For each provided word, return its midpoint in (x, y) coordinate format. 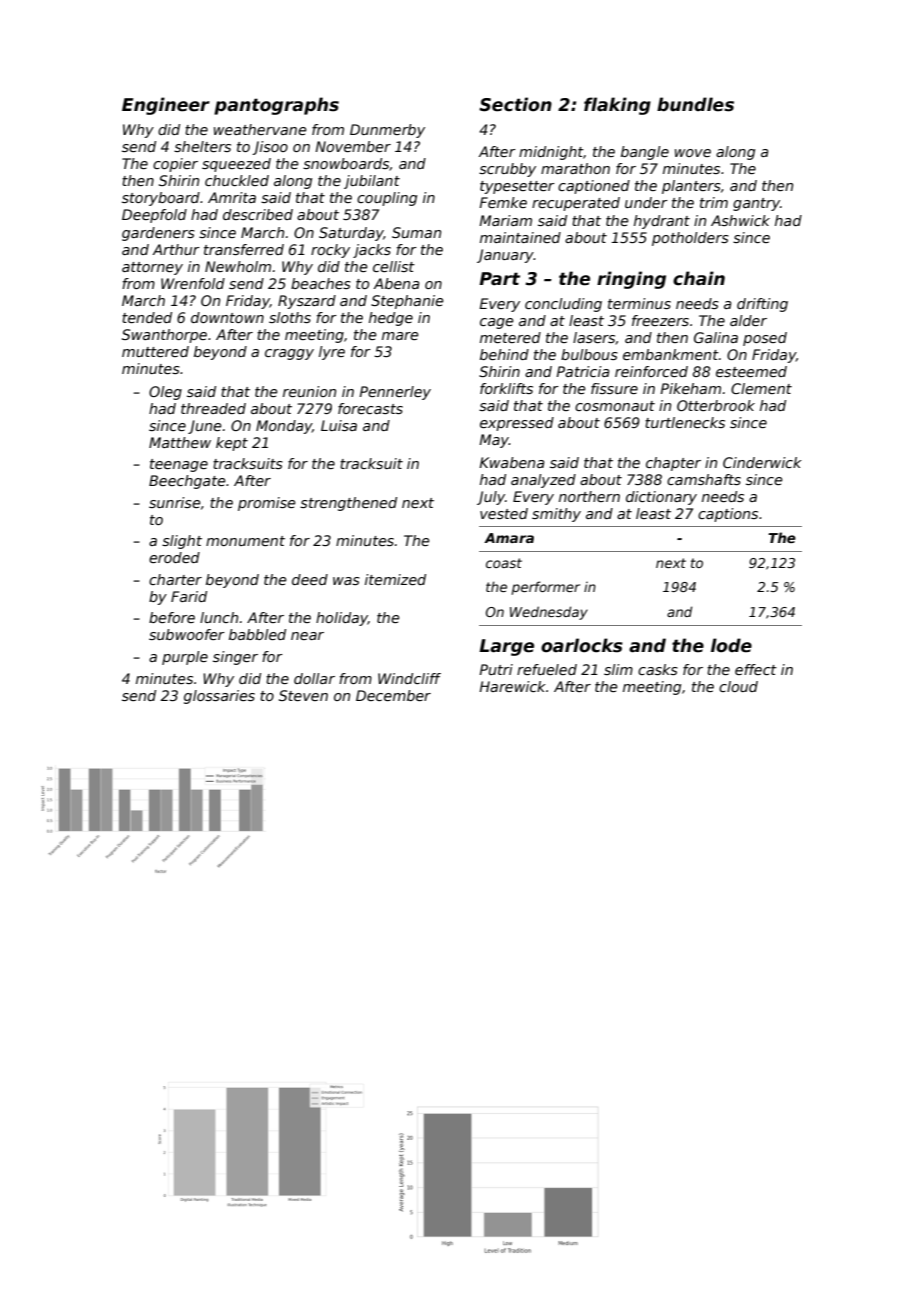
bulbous (589, 354)
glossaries (219, 697)
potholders (690, 239)
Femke (503, 202)
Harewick (512, 686)
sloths (290, 317)
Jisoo (270, 148)
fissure (614, 388)
